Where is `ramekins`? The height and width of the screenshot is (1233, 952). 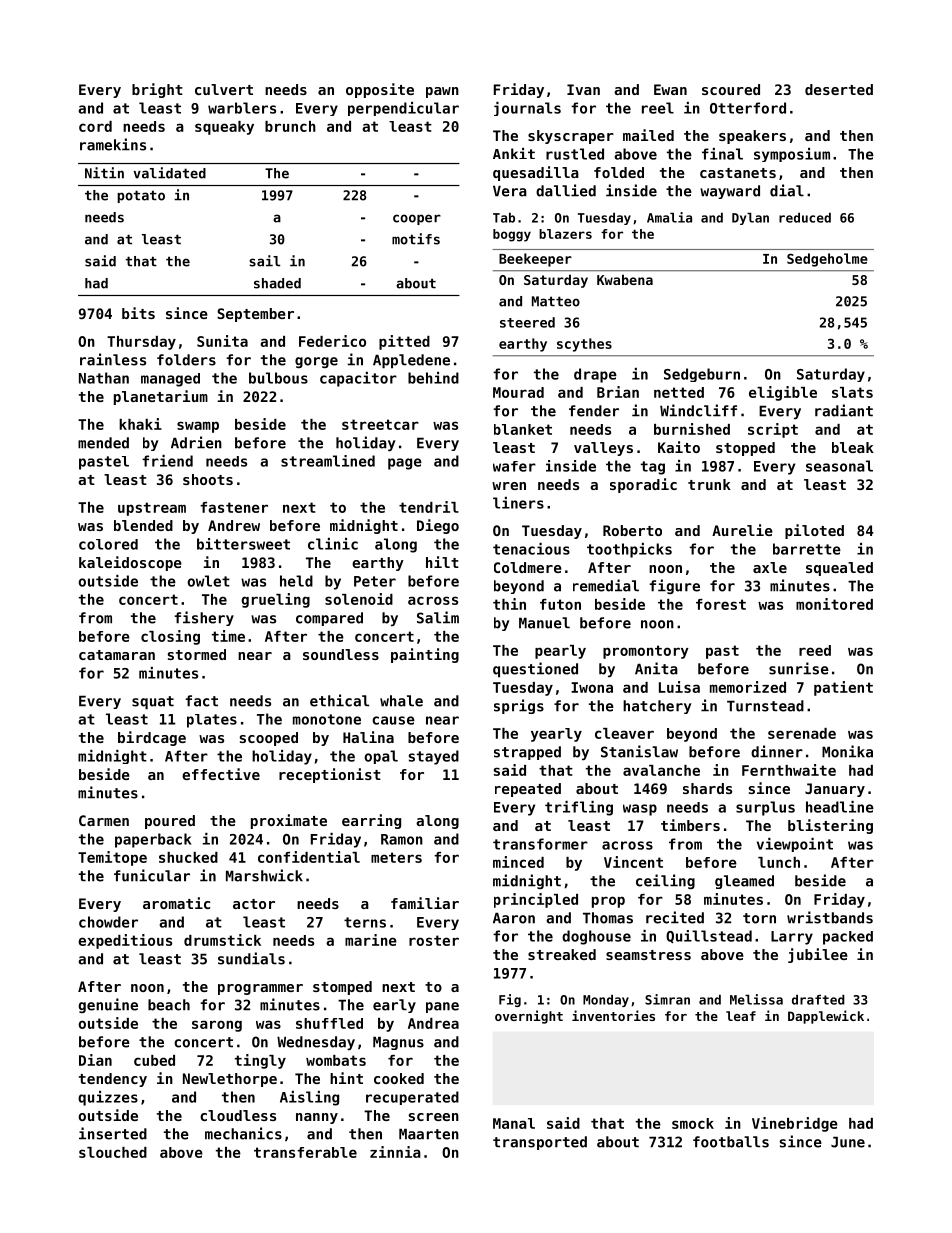
ramekins is located at coordinates (113, 144).
